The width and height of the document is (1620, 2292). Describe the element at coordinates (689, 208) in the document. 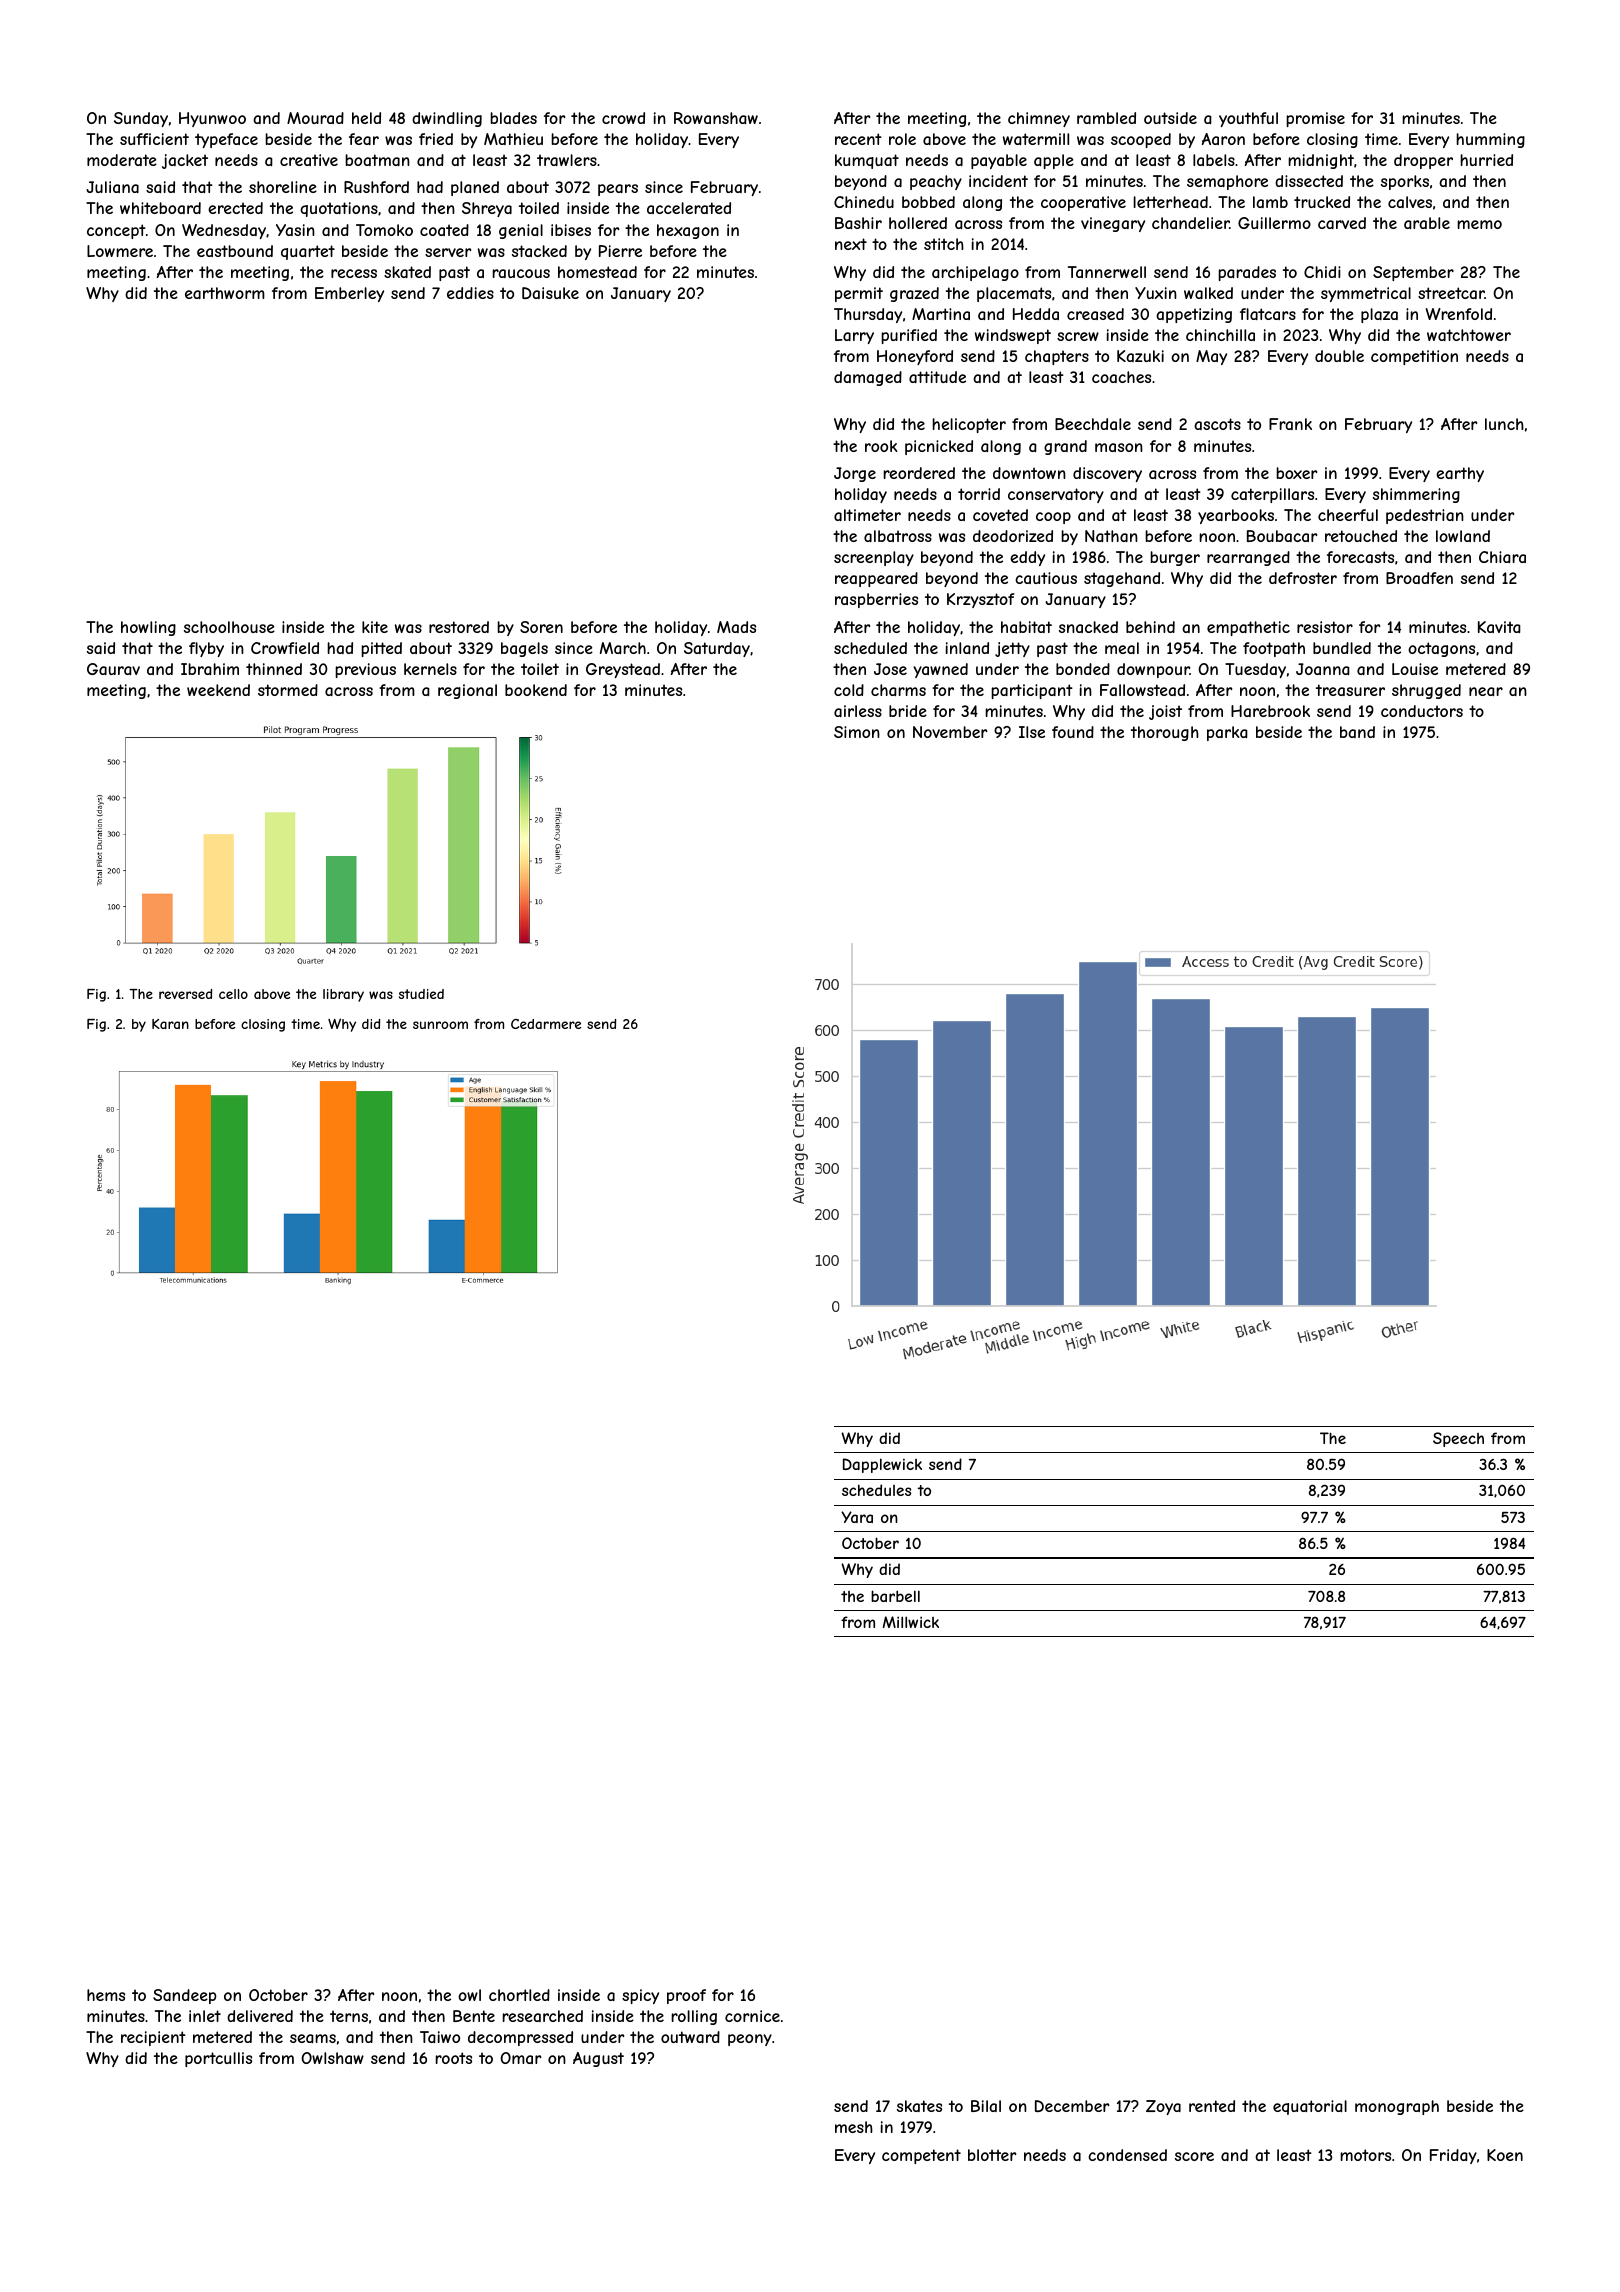

I see `accelerated` at that location.
